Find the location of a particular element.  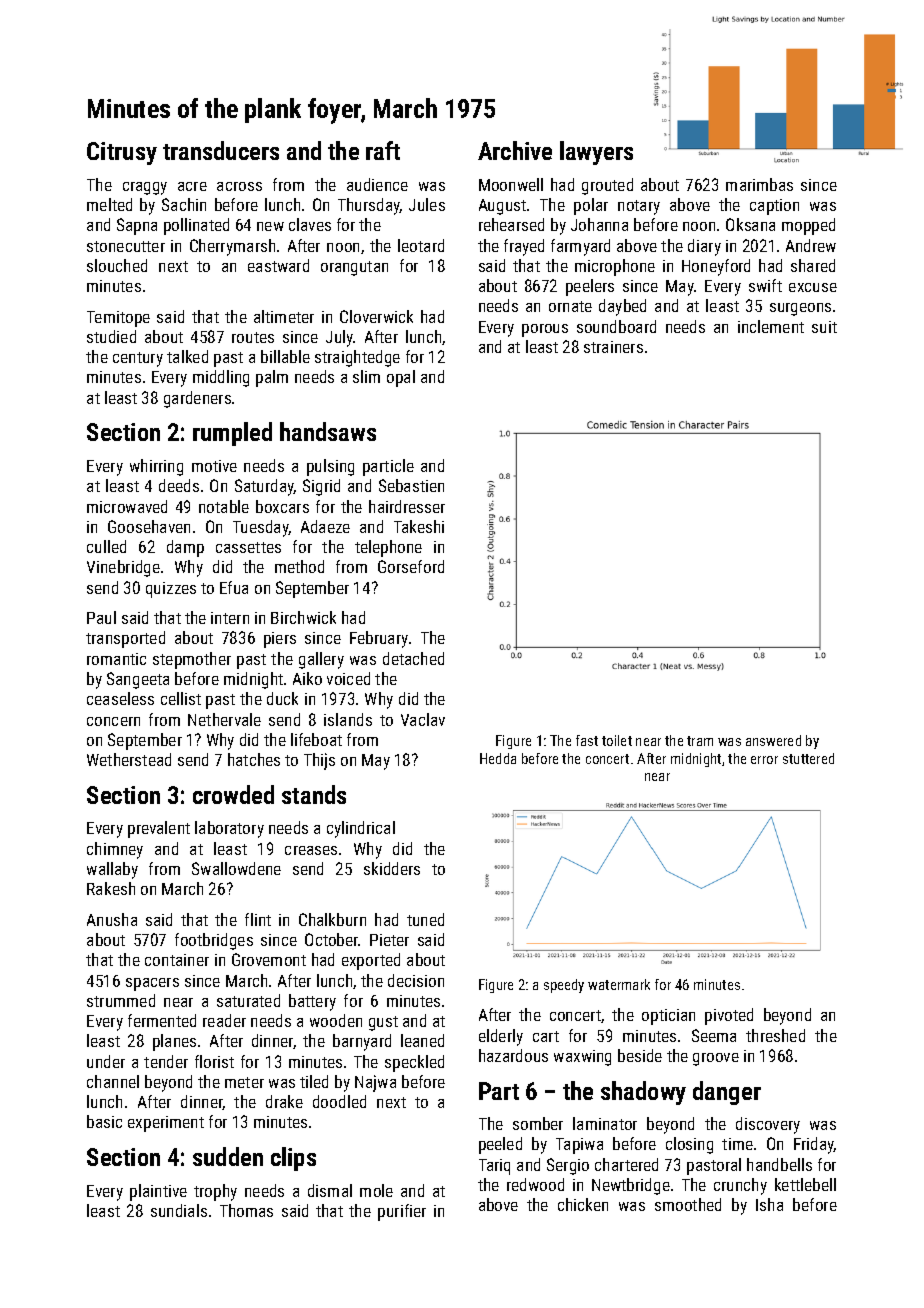

hairdresser is located at coordinates (407, 506).
